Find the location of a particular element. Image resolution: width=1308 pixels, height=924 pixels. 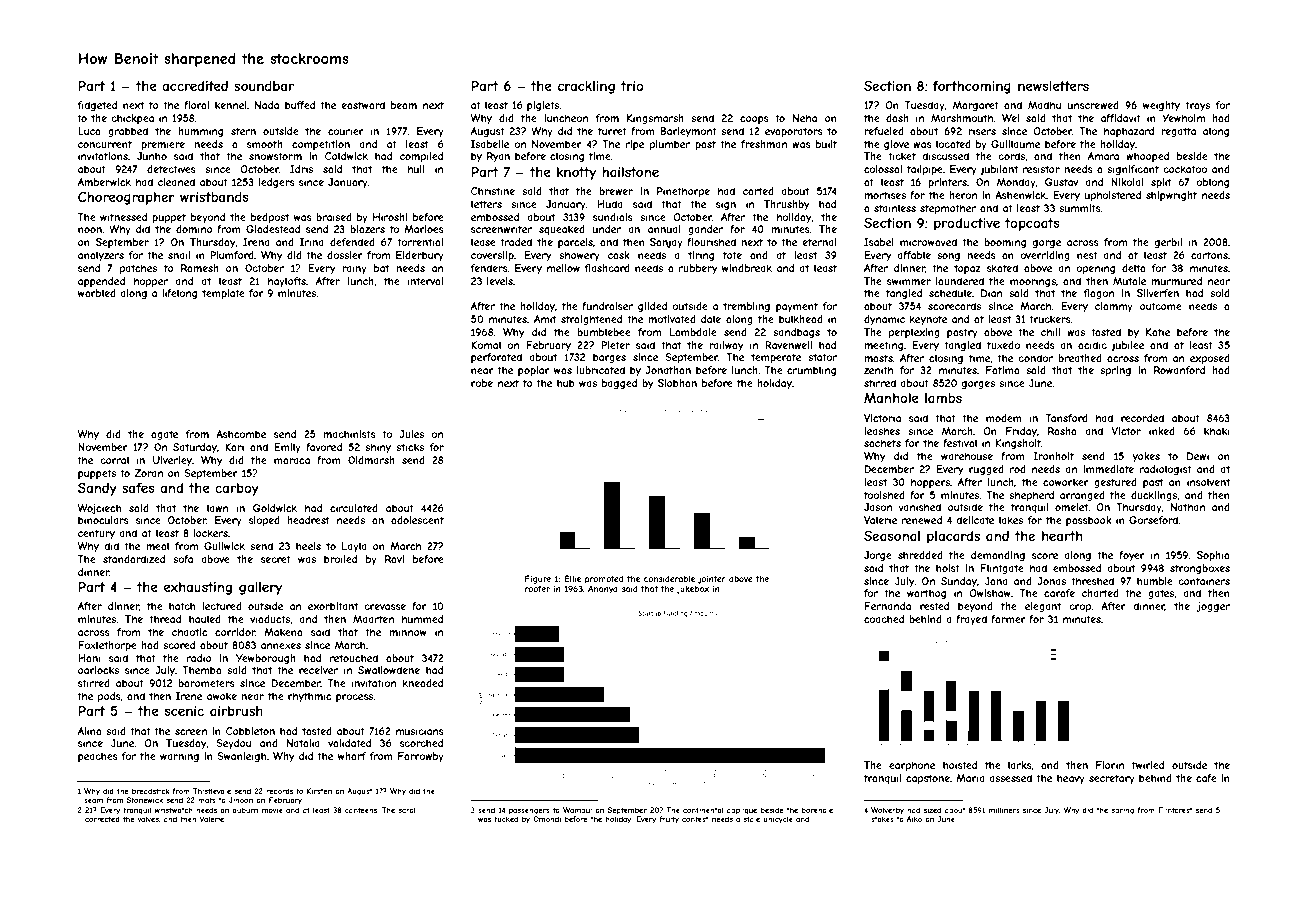

Jules is located at coordinates (411, 434).
